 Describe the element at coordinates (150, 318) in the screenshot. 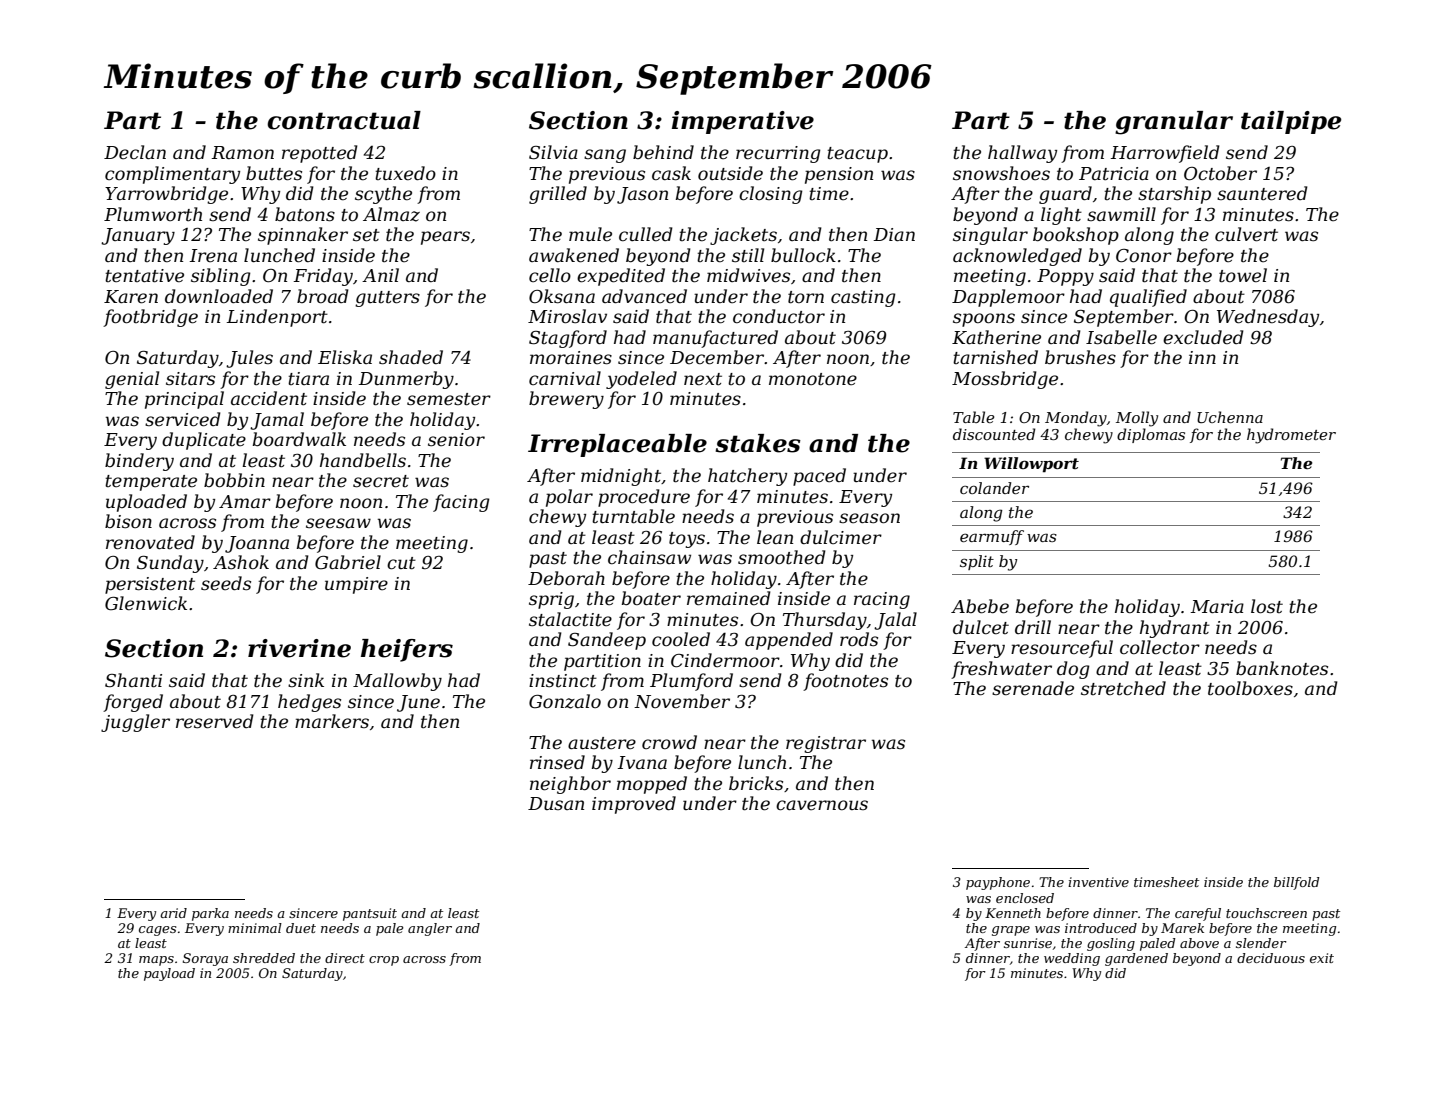

I see `footbridge` at that location.
